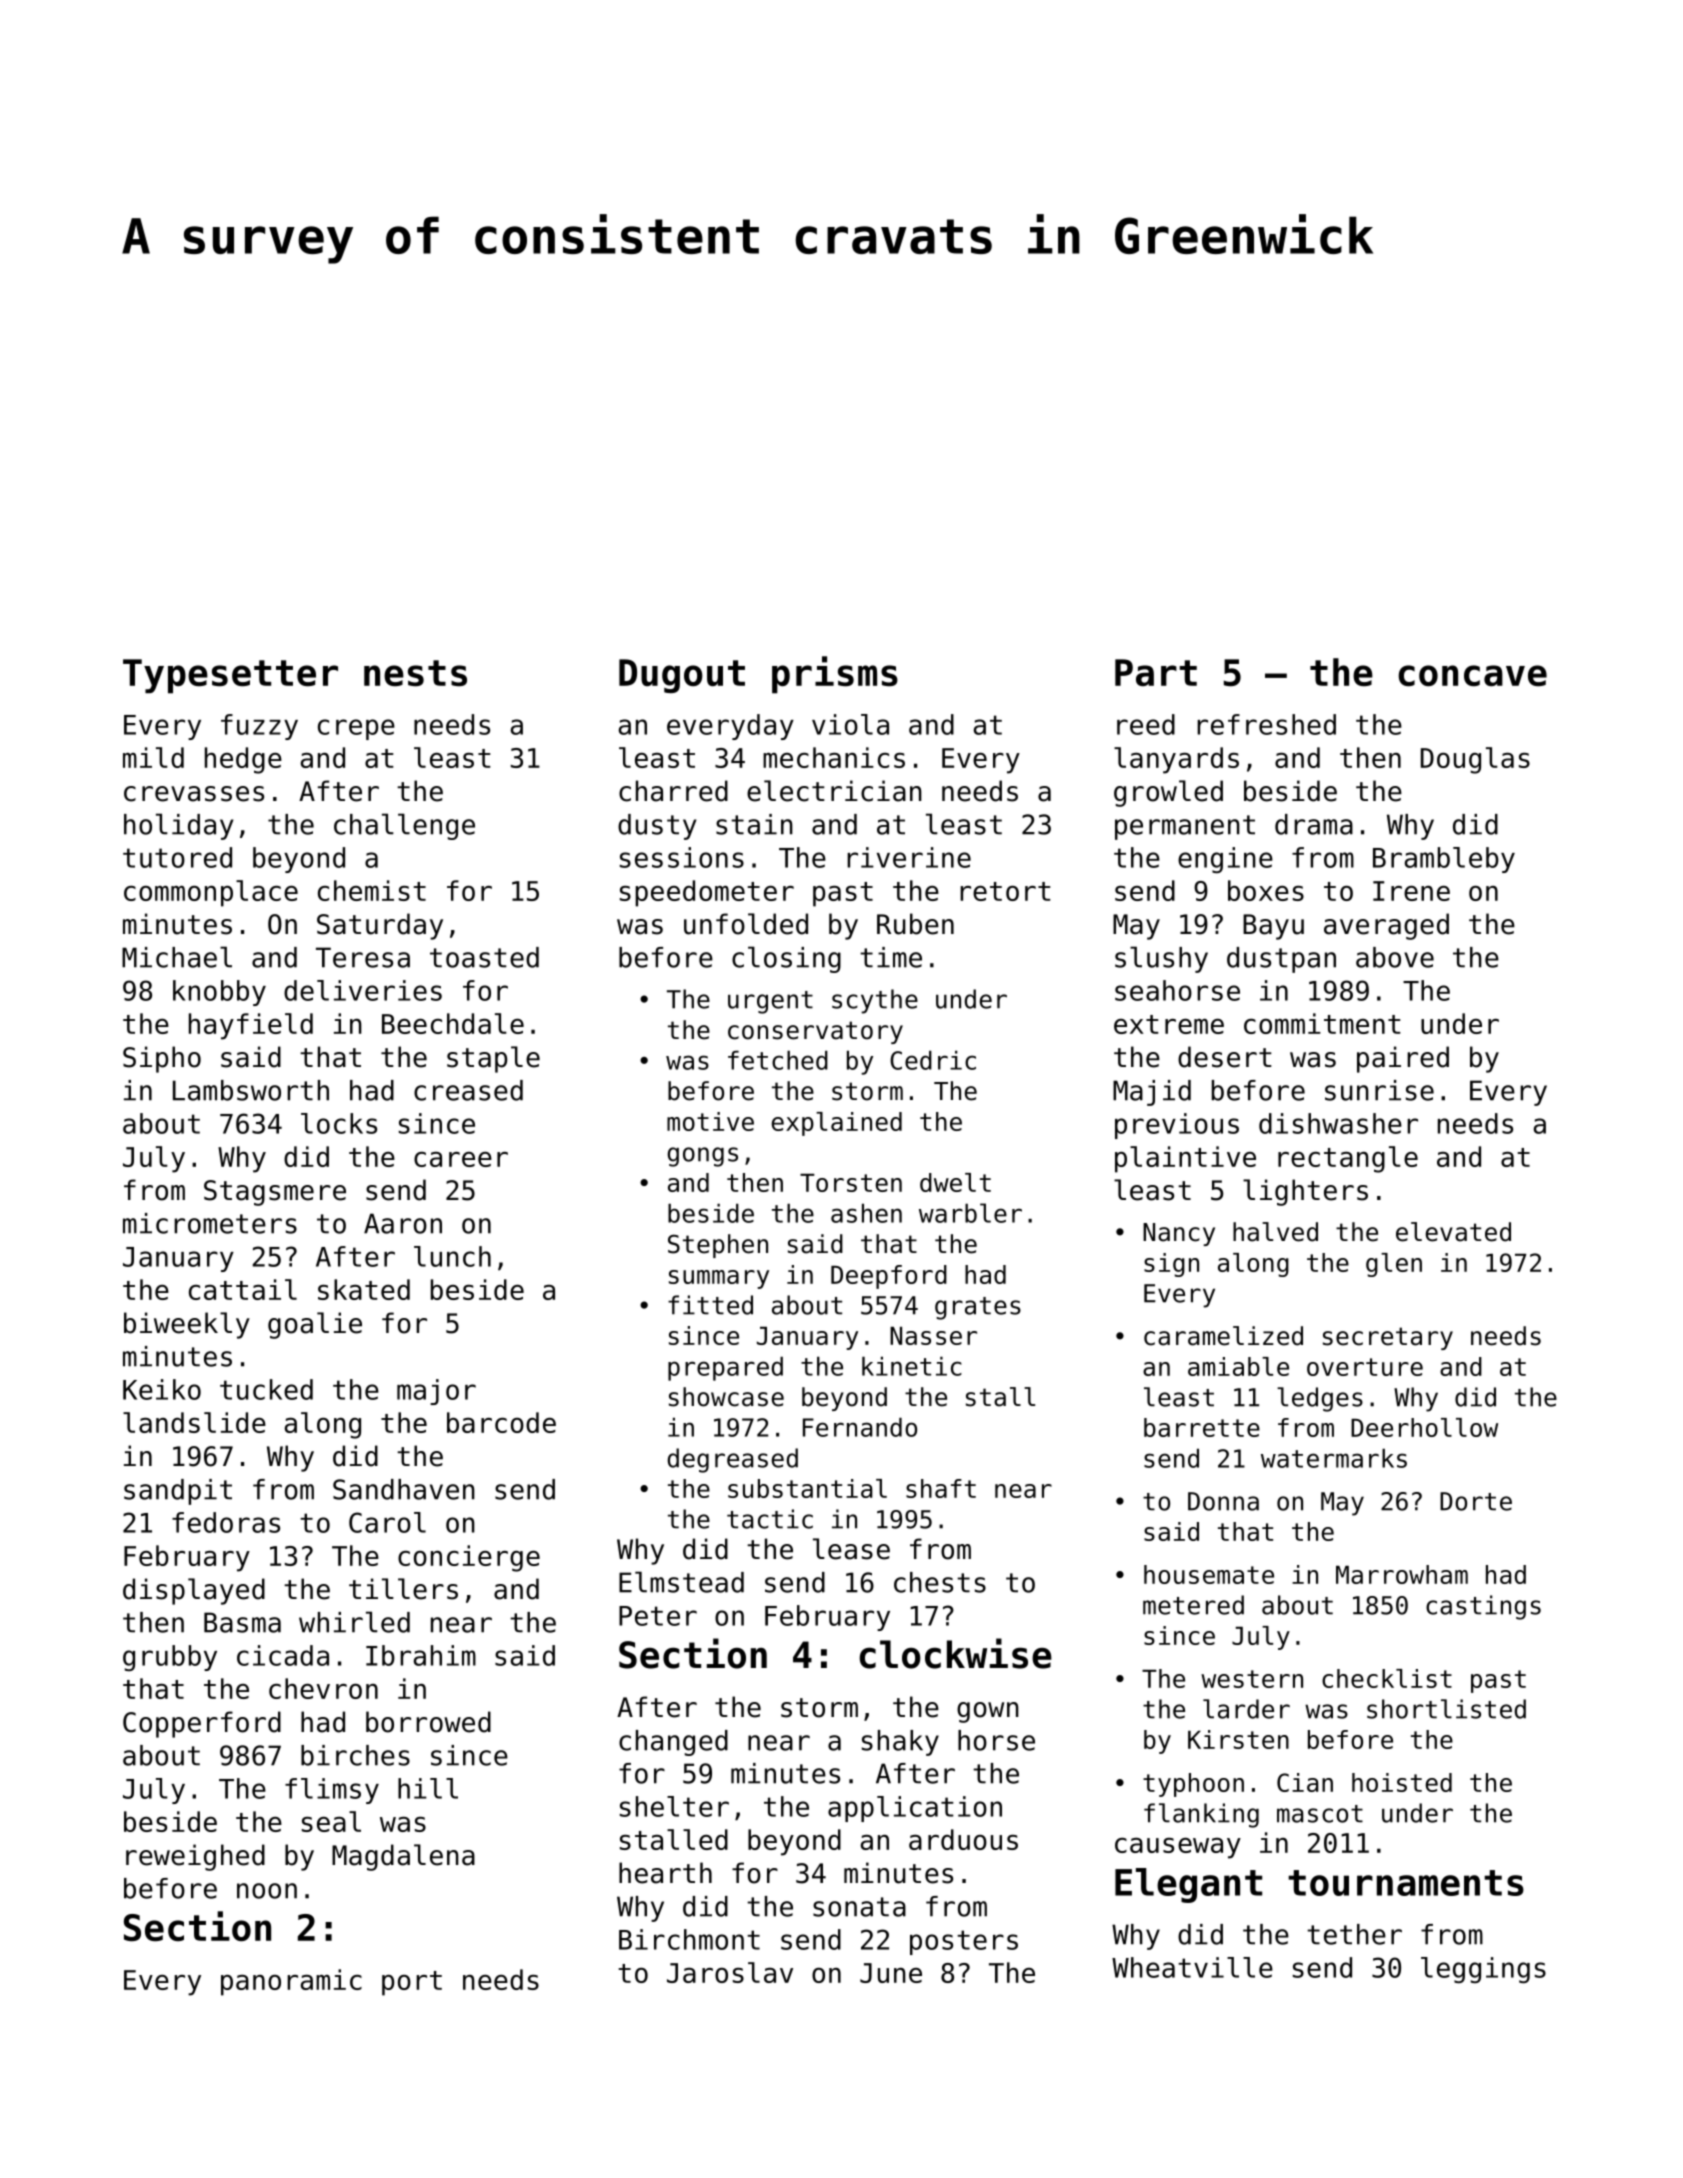 This page has height=2178, width=1683. I want to click on concave, so click(1472, 676).
